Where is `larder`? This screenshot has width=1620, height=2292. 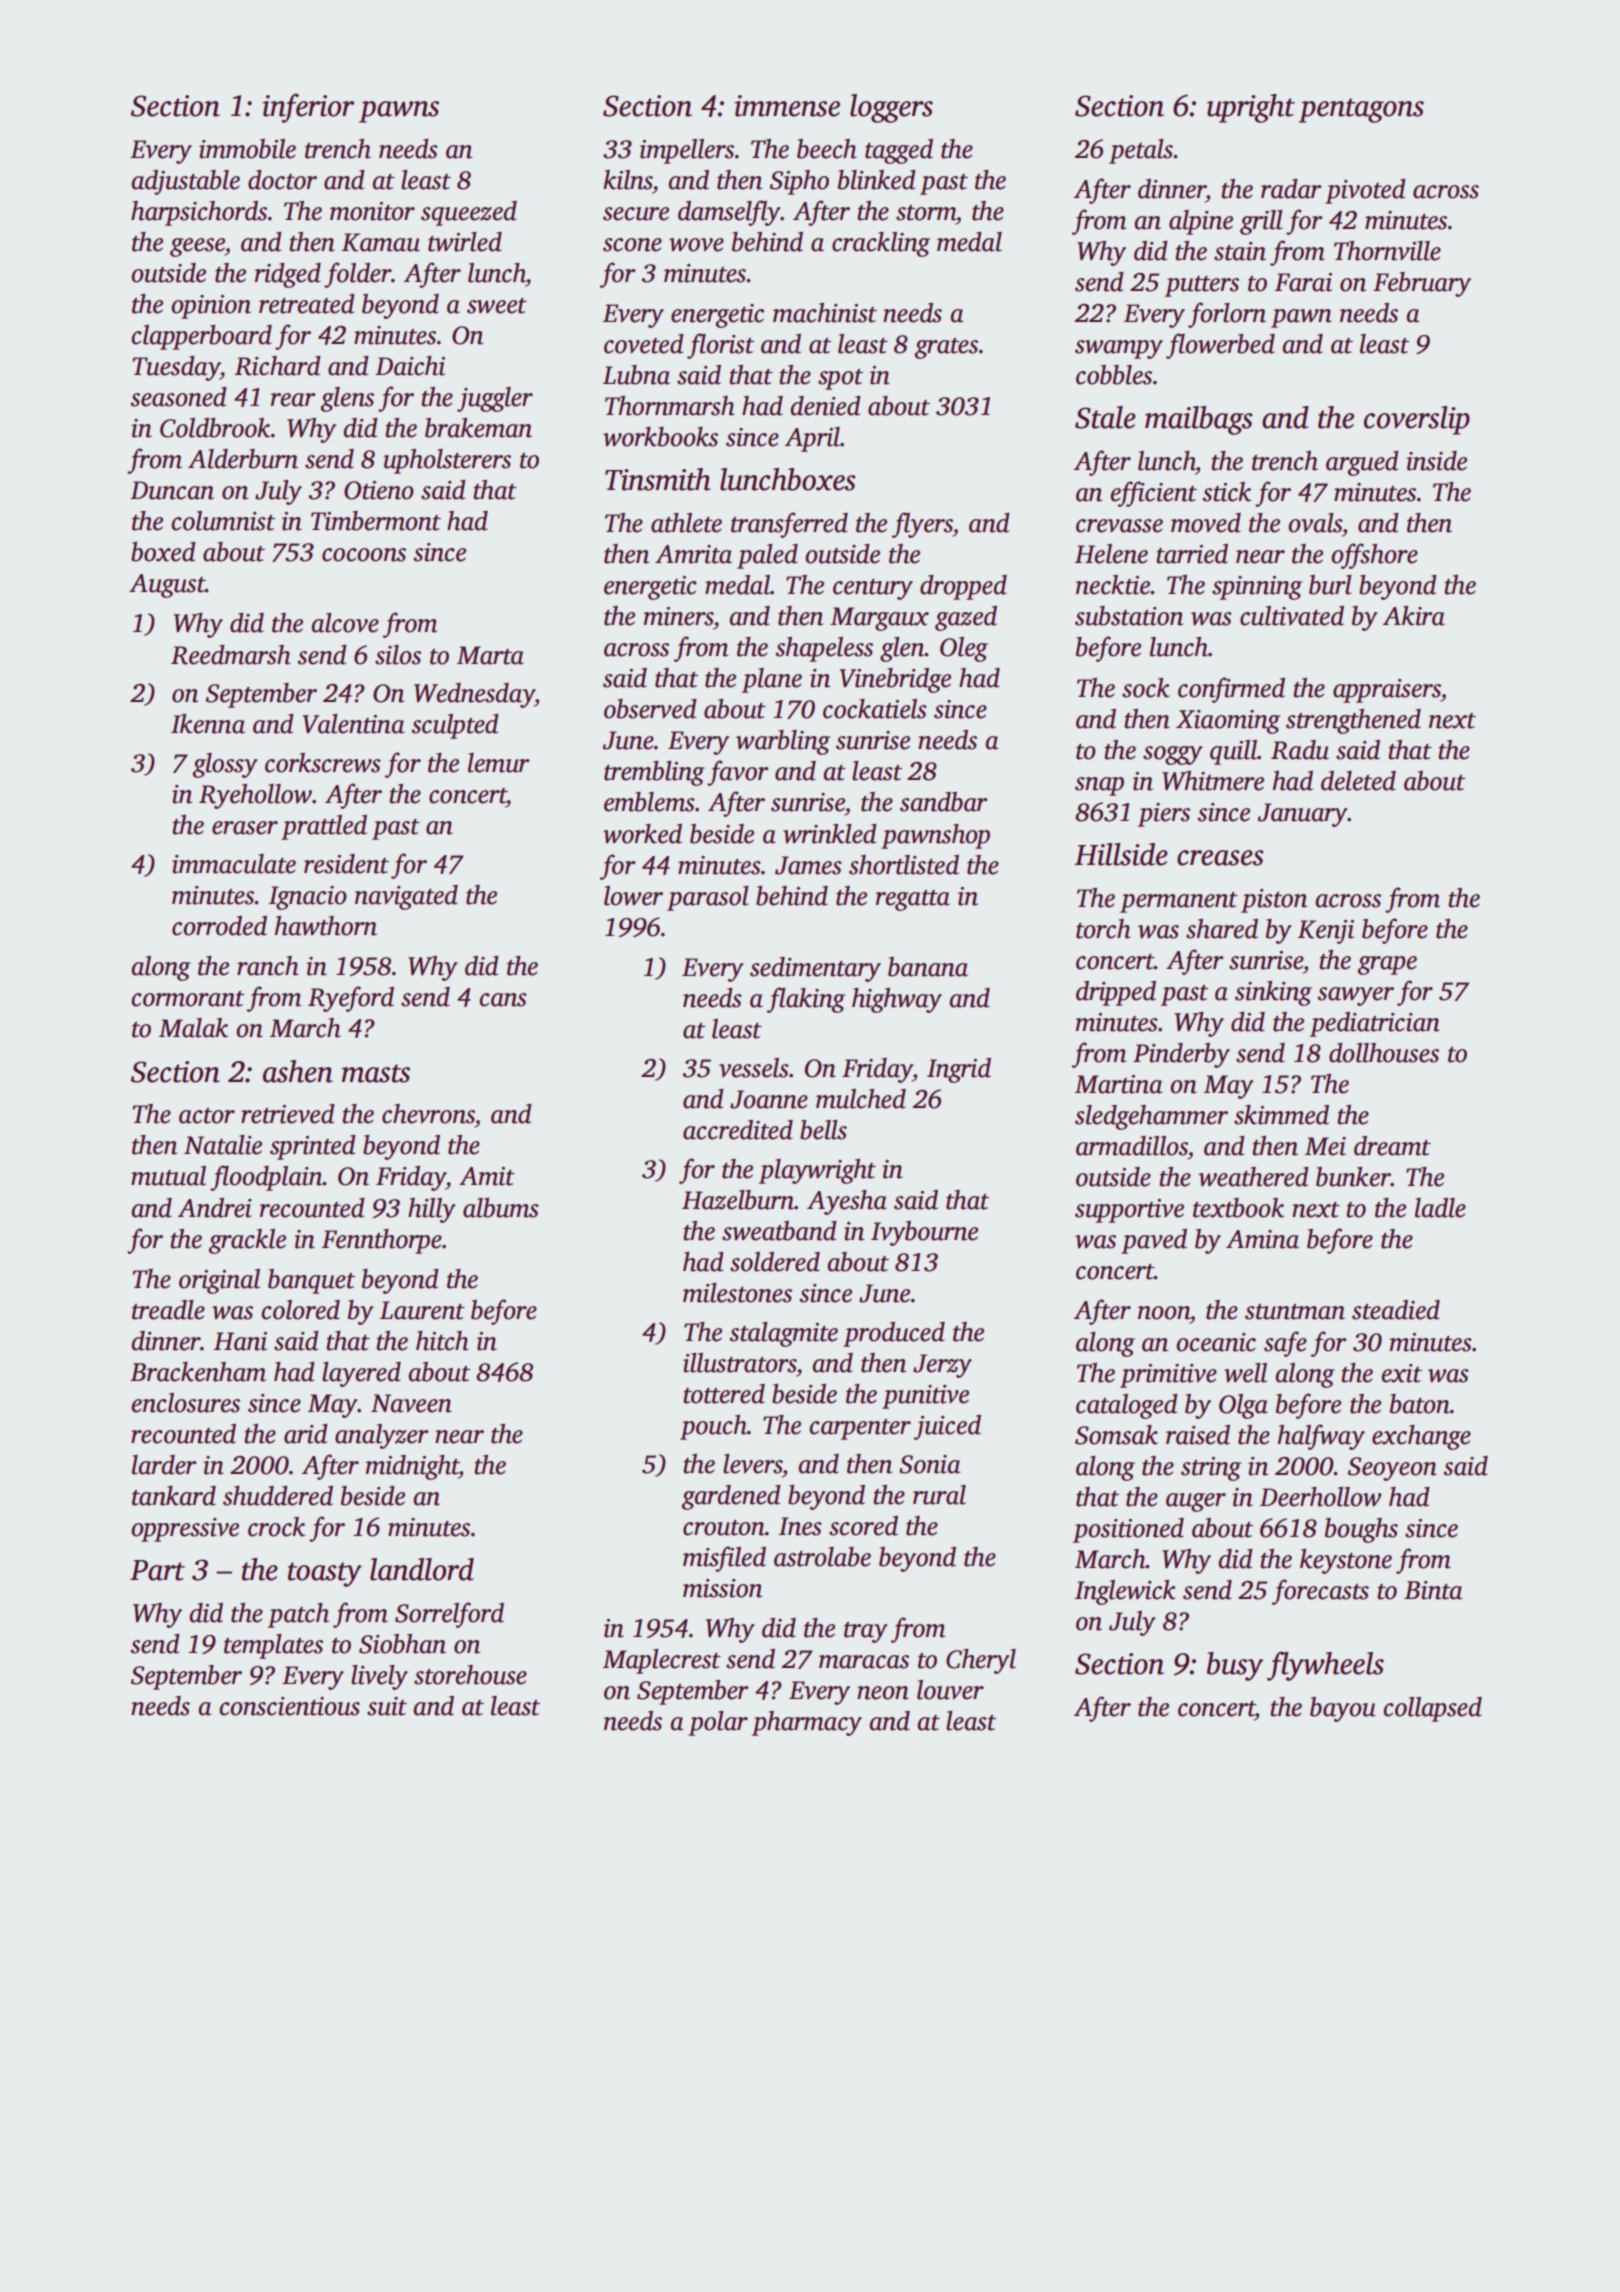 larder is located at coordinates (164, 1465).
